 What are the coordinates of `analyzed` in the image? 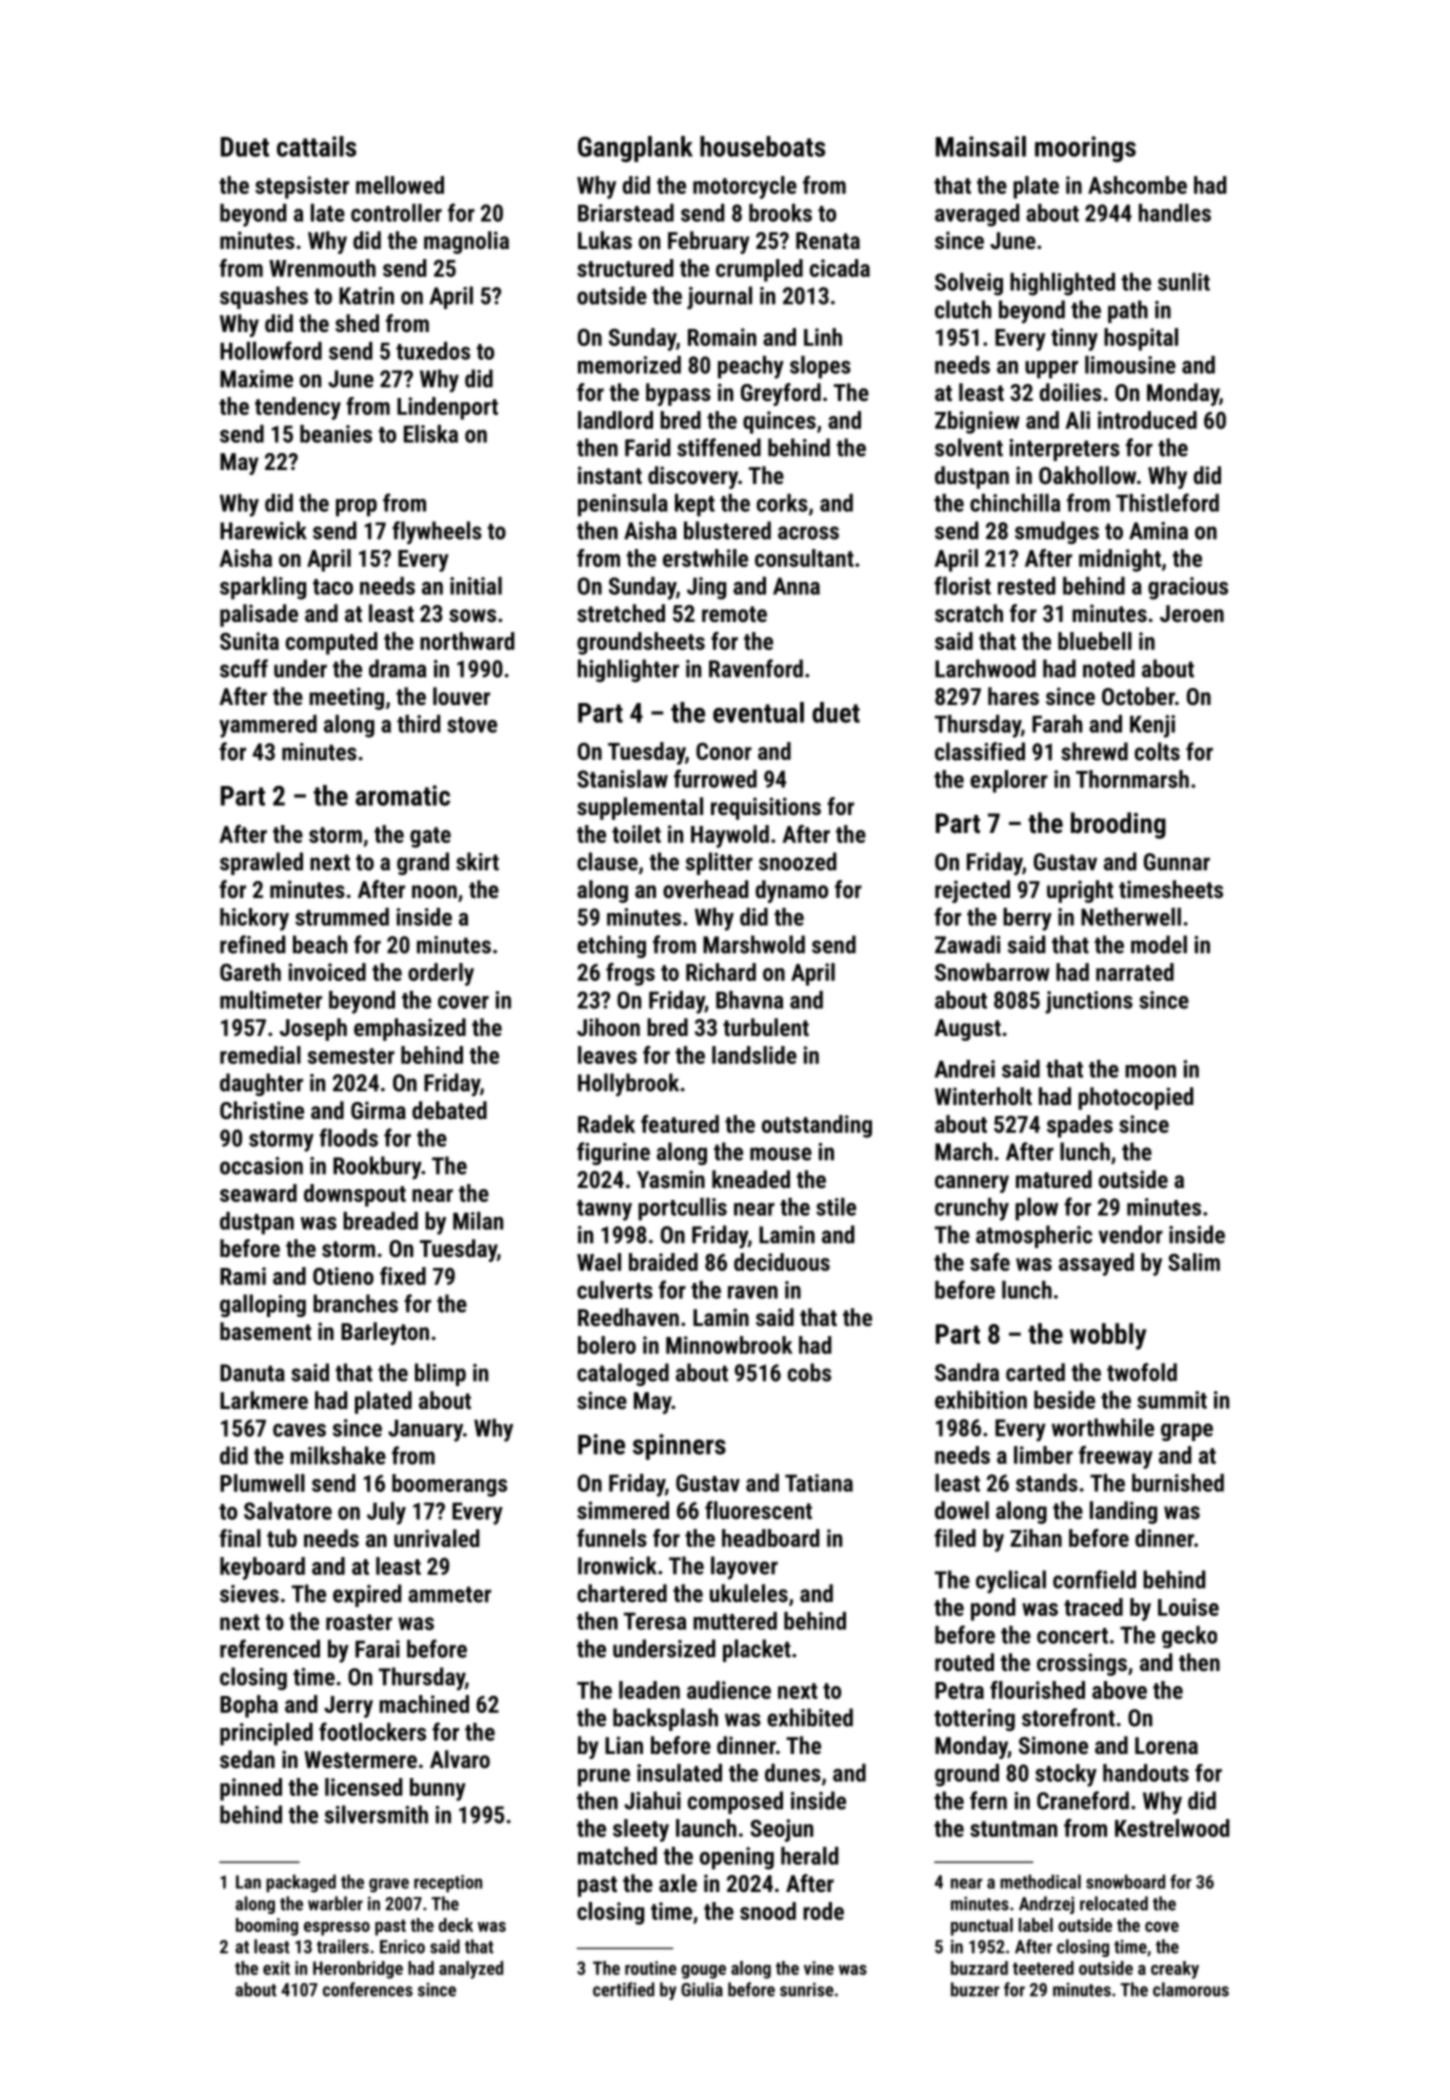 It's located at (471, 1970).
